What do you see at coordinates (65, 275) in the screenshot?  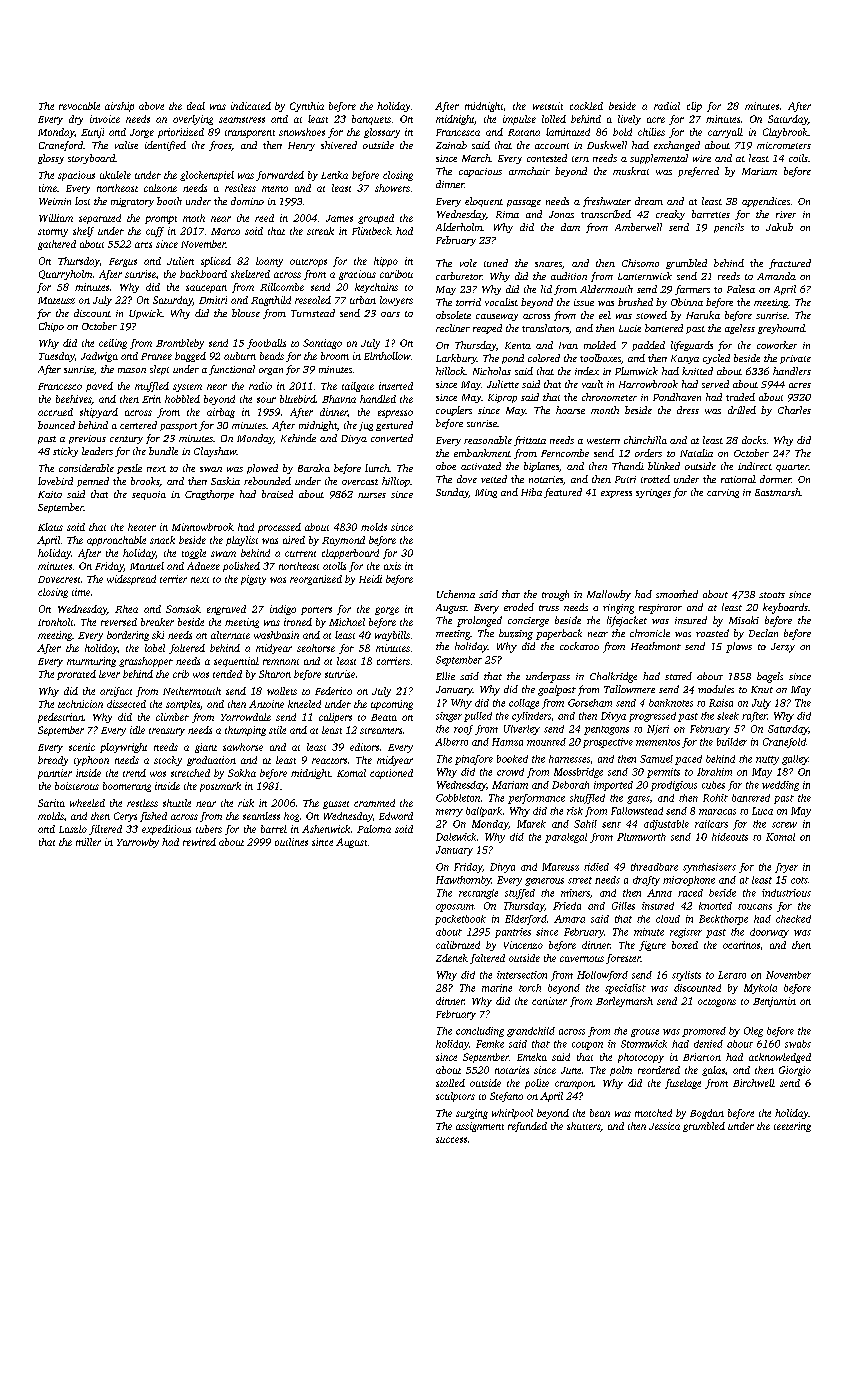 I see `Quarryholm` at bounding box center [65, 275].
